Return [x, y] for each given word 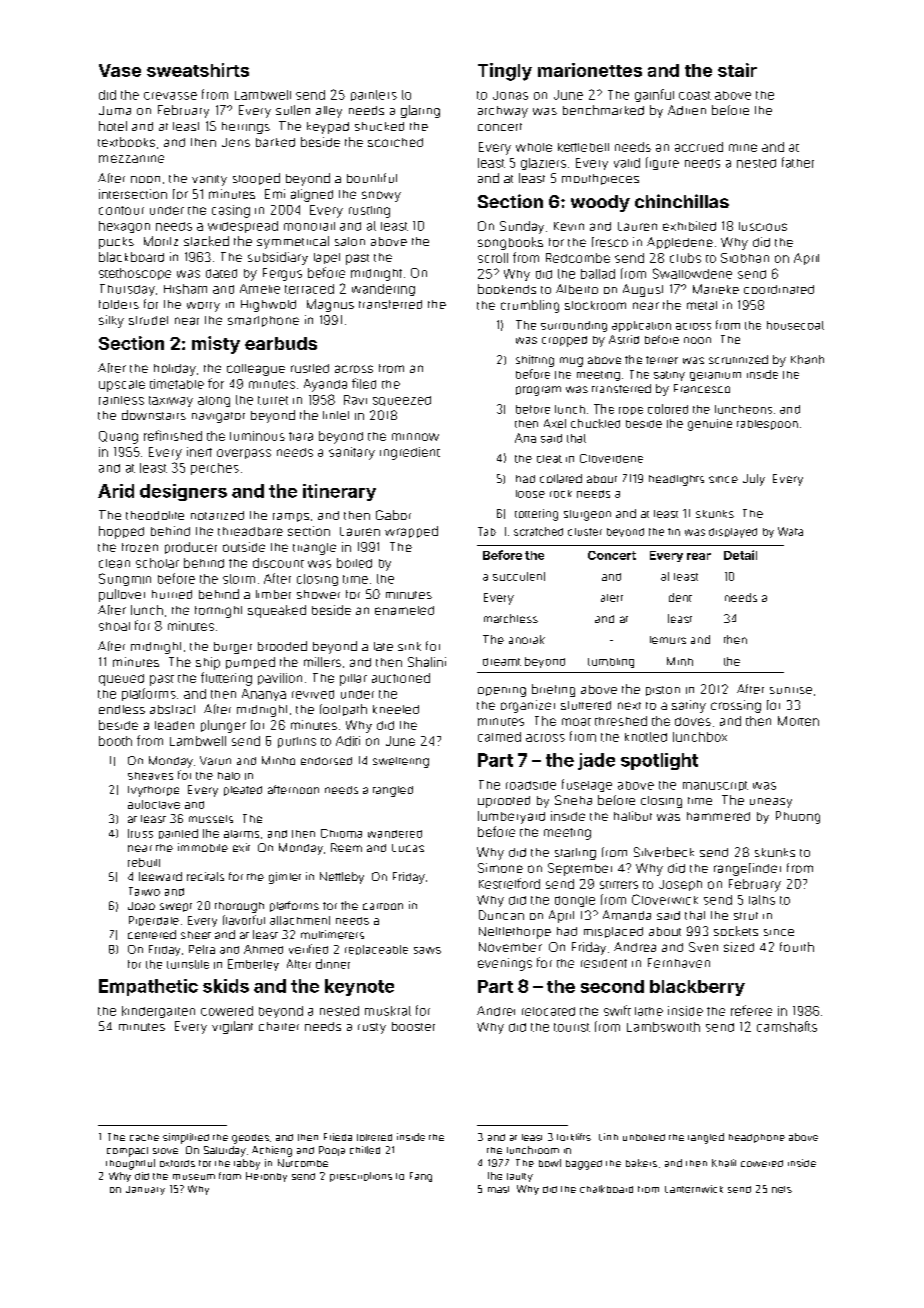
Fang [421, 1177]
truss [140, 833]
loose [530, 494]
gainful [654, 95]
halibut [633, 816]
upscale [122, 386]
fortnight [218, 612]
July [754, 480]
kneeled [396, 709]
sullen [293, 110]
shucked [379, 126]
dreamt [502, 662]
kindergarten [158, 1012]
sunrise [791, 690]
